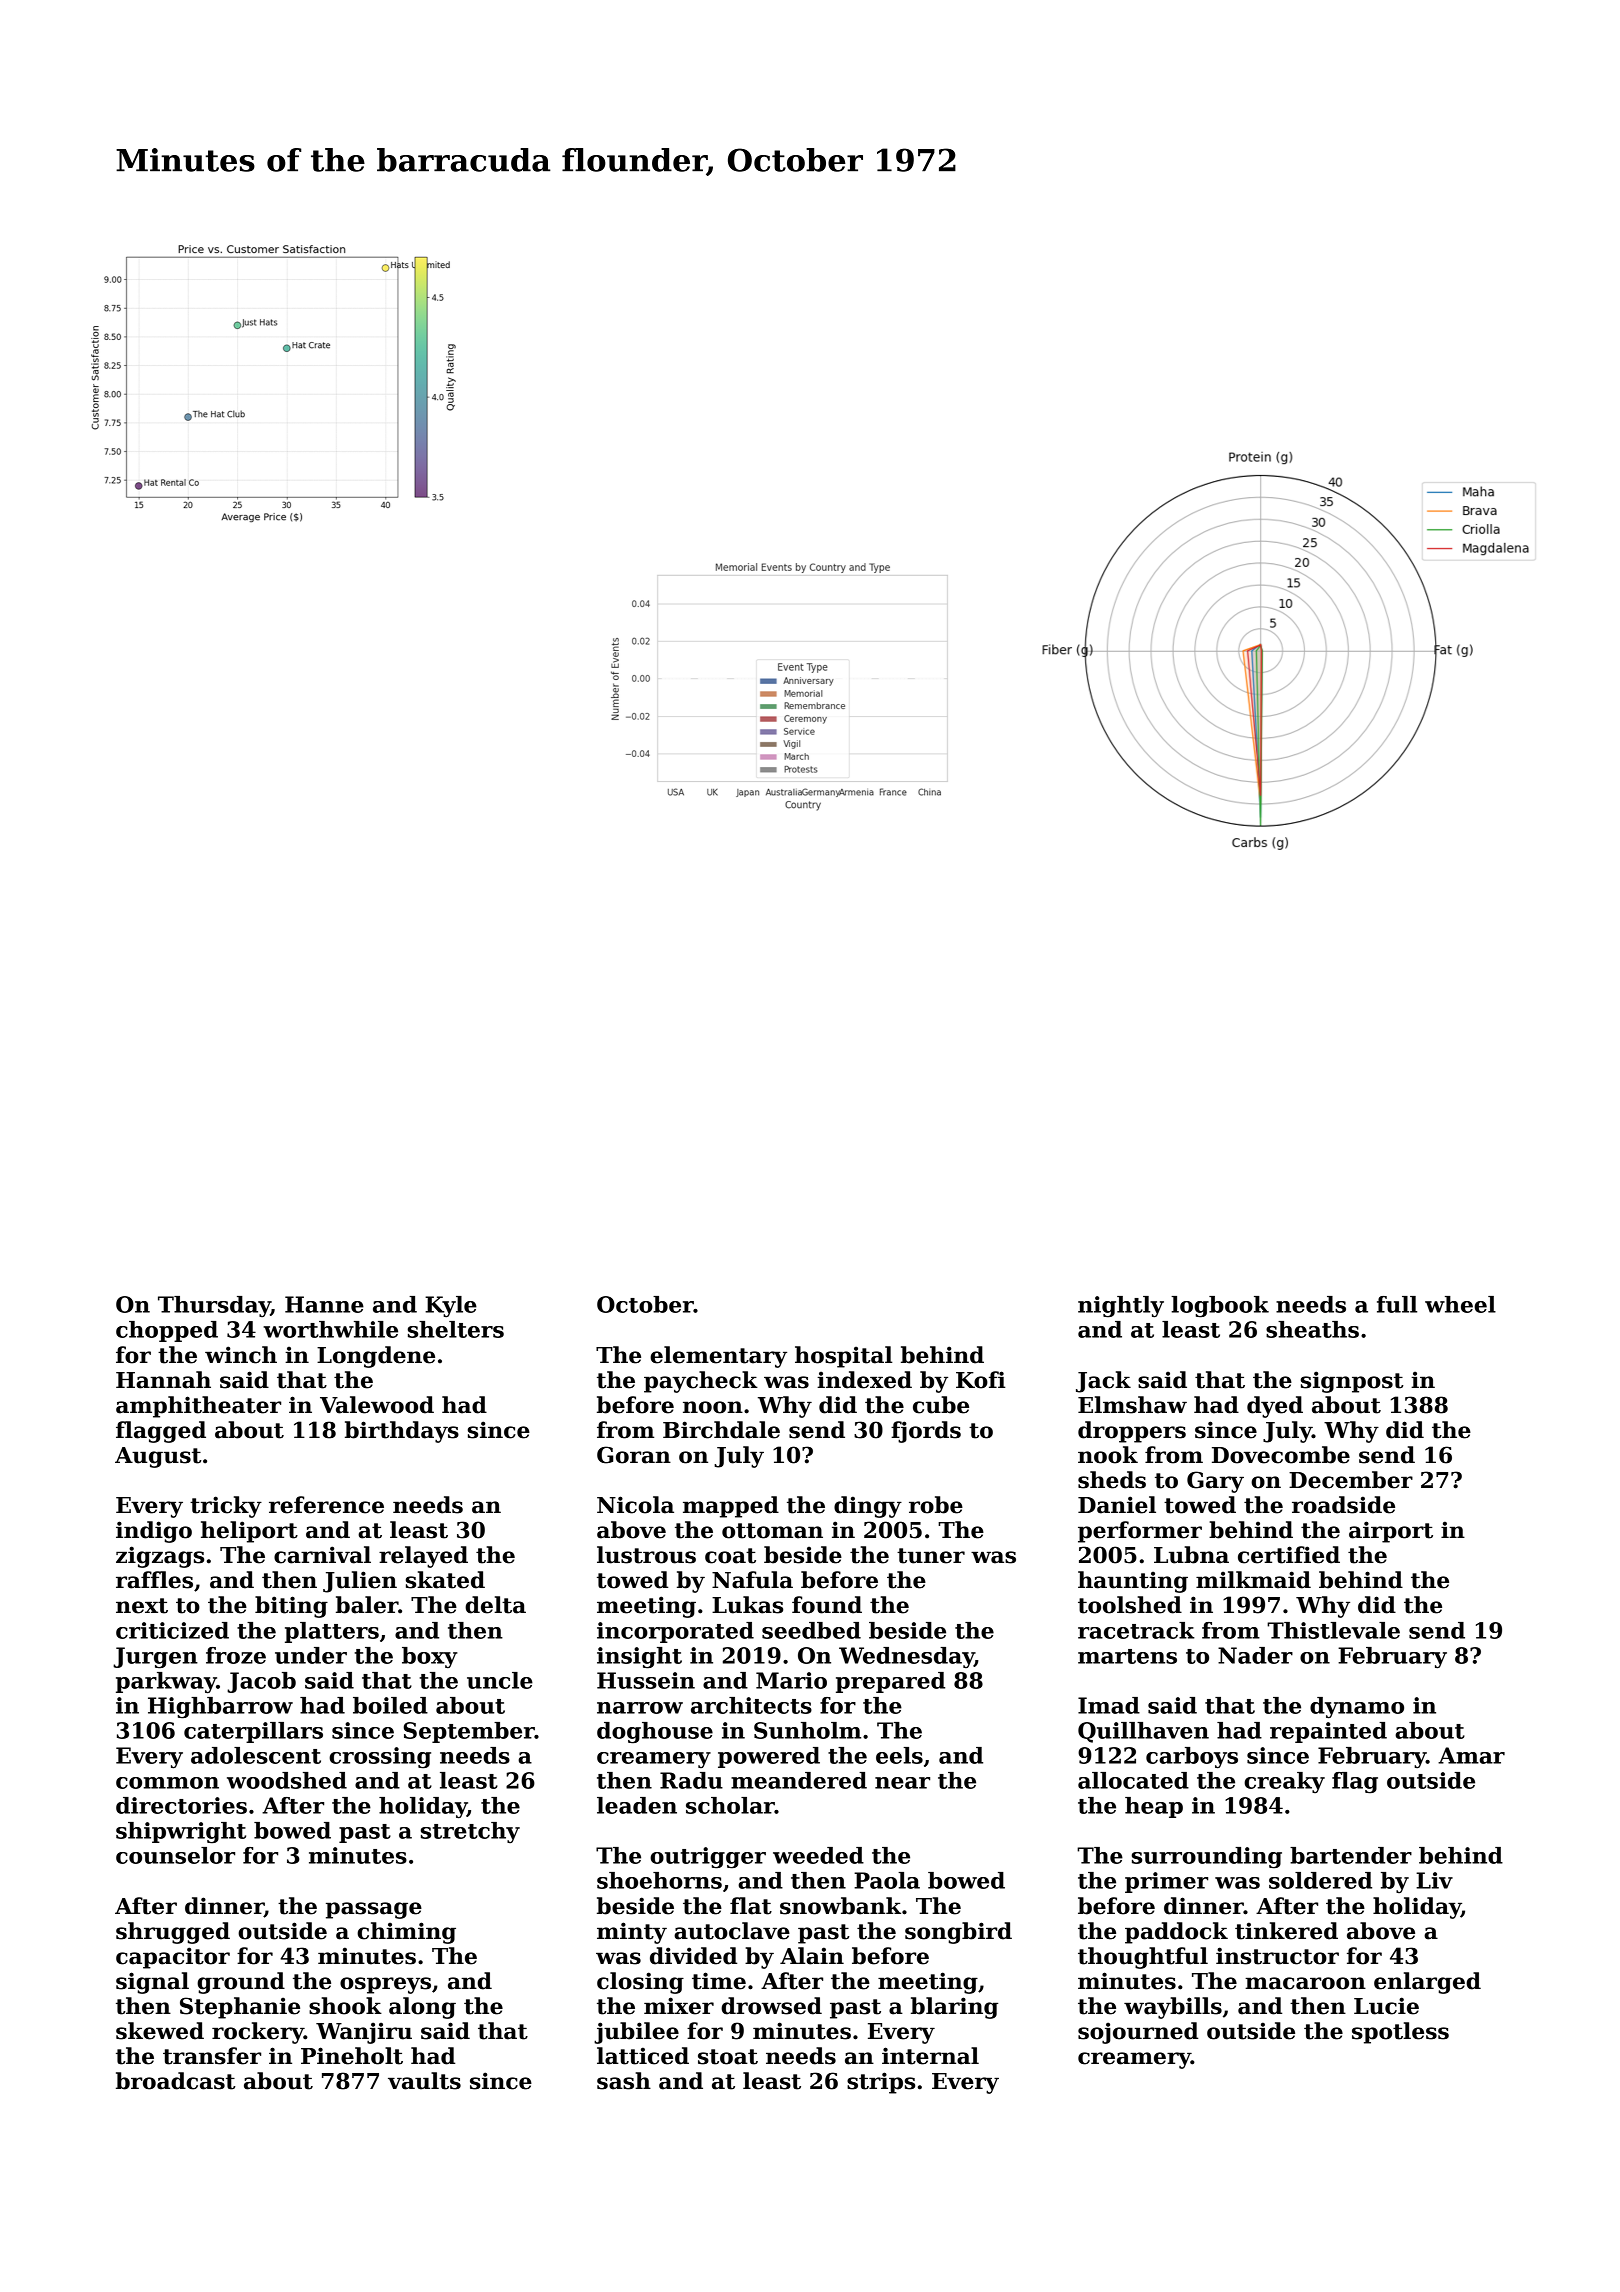 Image resolution: width=1620 pixels, height=2292 pixels. I want to click on droppers, so click(1132, 1432).
